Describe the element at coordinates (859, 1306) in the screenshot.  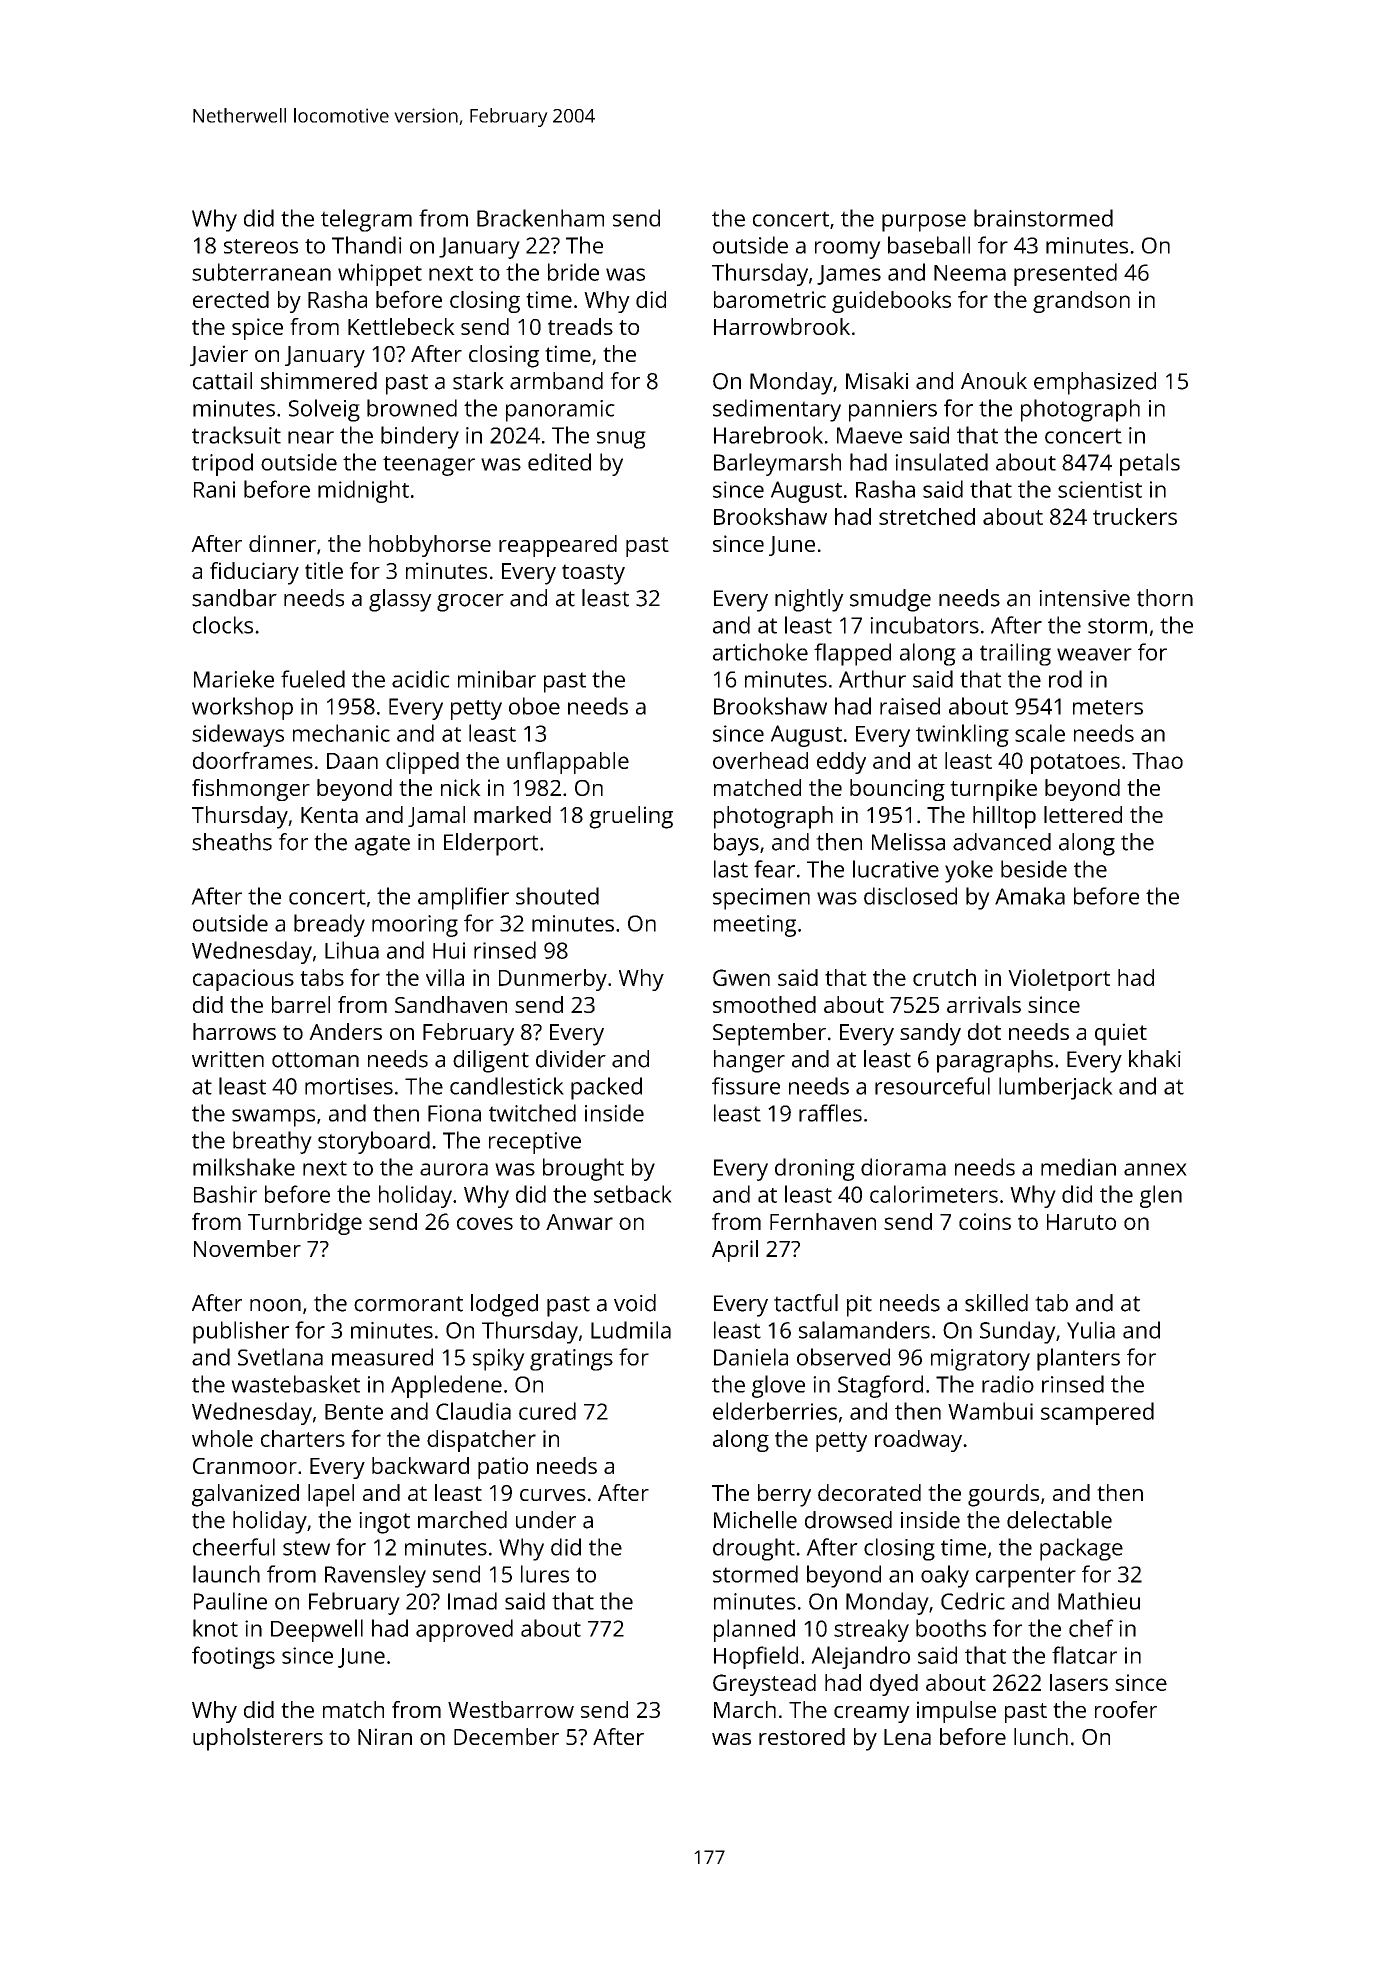
I see `pit` at that location.
